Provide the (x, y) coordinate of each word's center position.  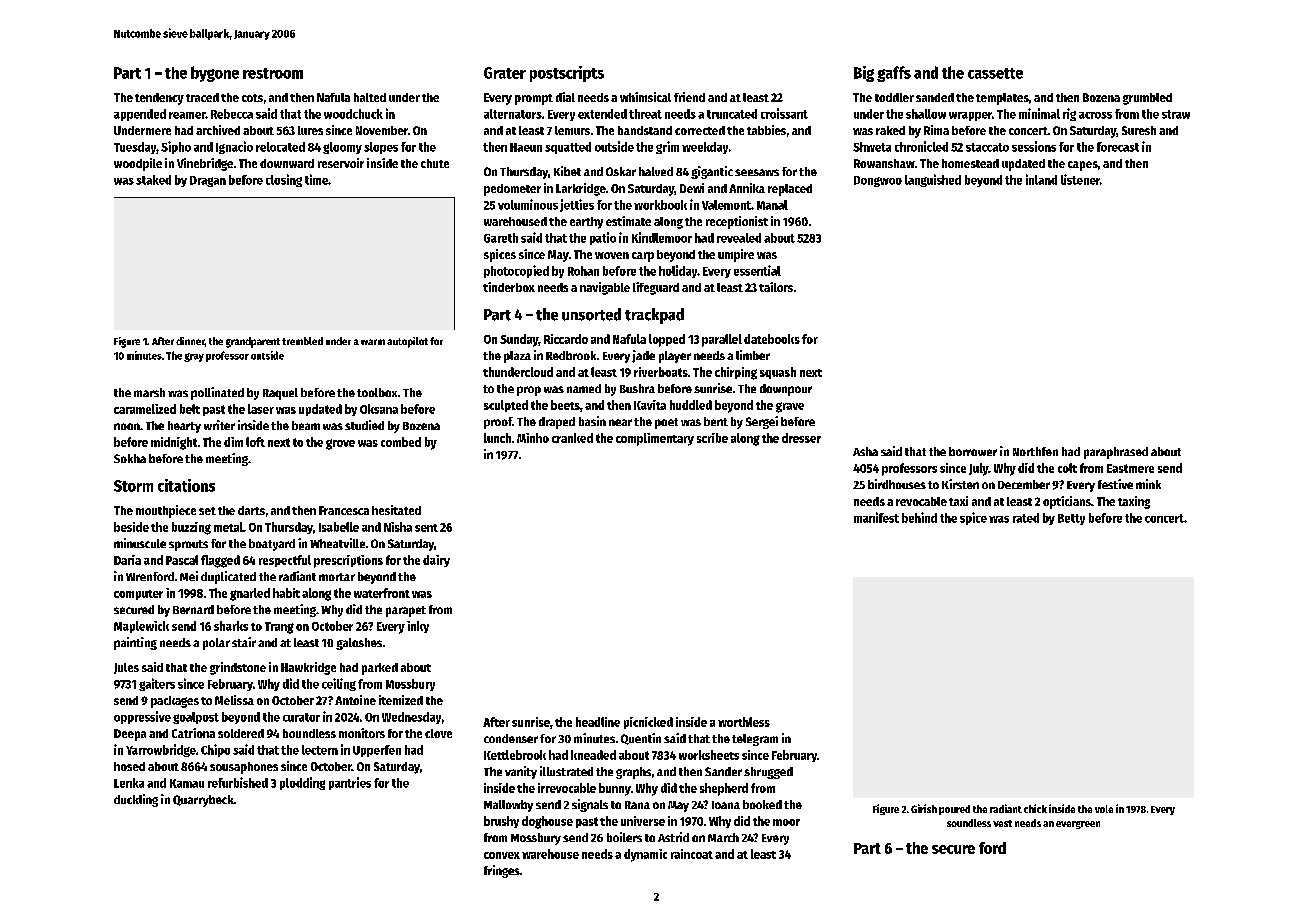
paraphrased (1116, 453)
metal (228, 527)
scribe (712, 438)
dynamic (645, 855)
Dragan (208, 181)
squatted (568, 148)
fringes (502, 871)
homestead (970, 163)
